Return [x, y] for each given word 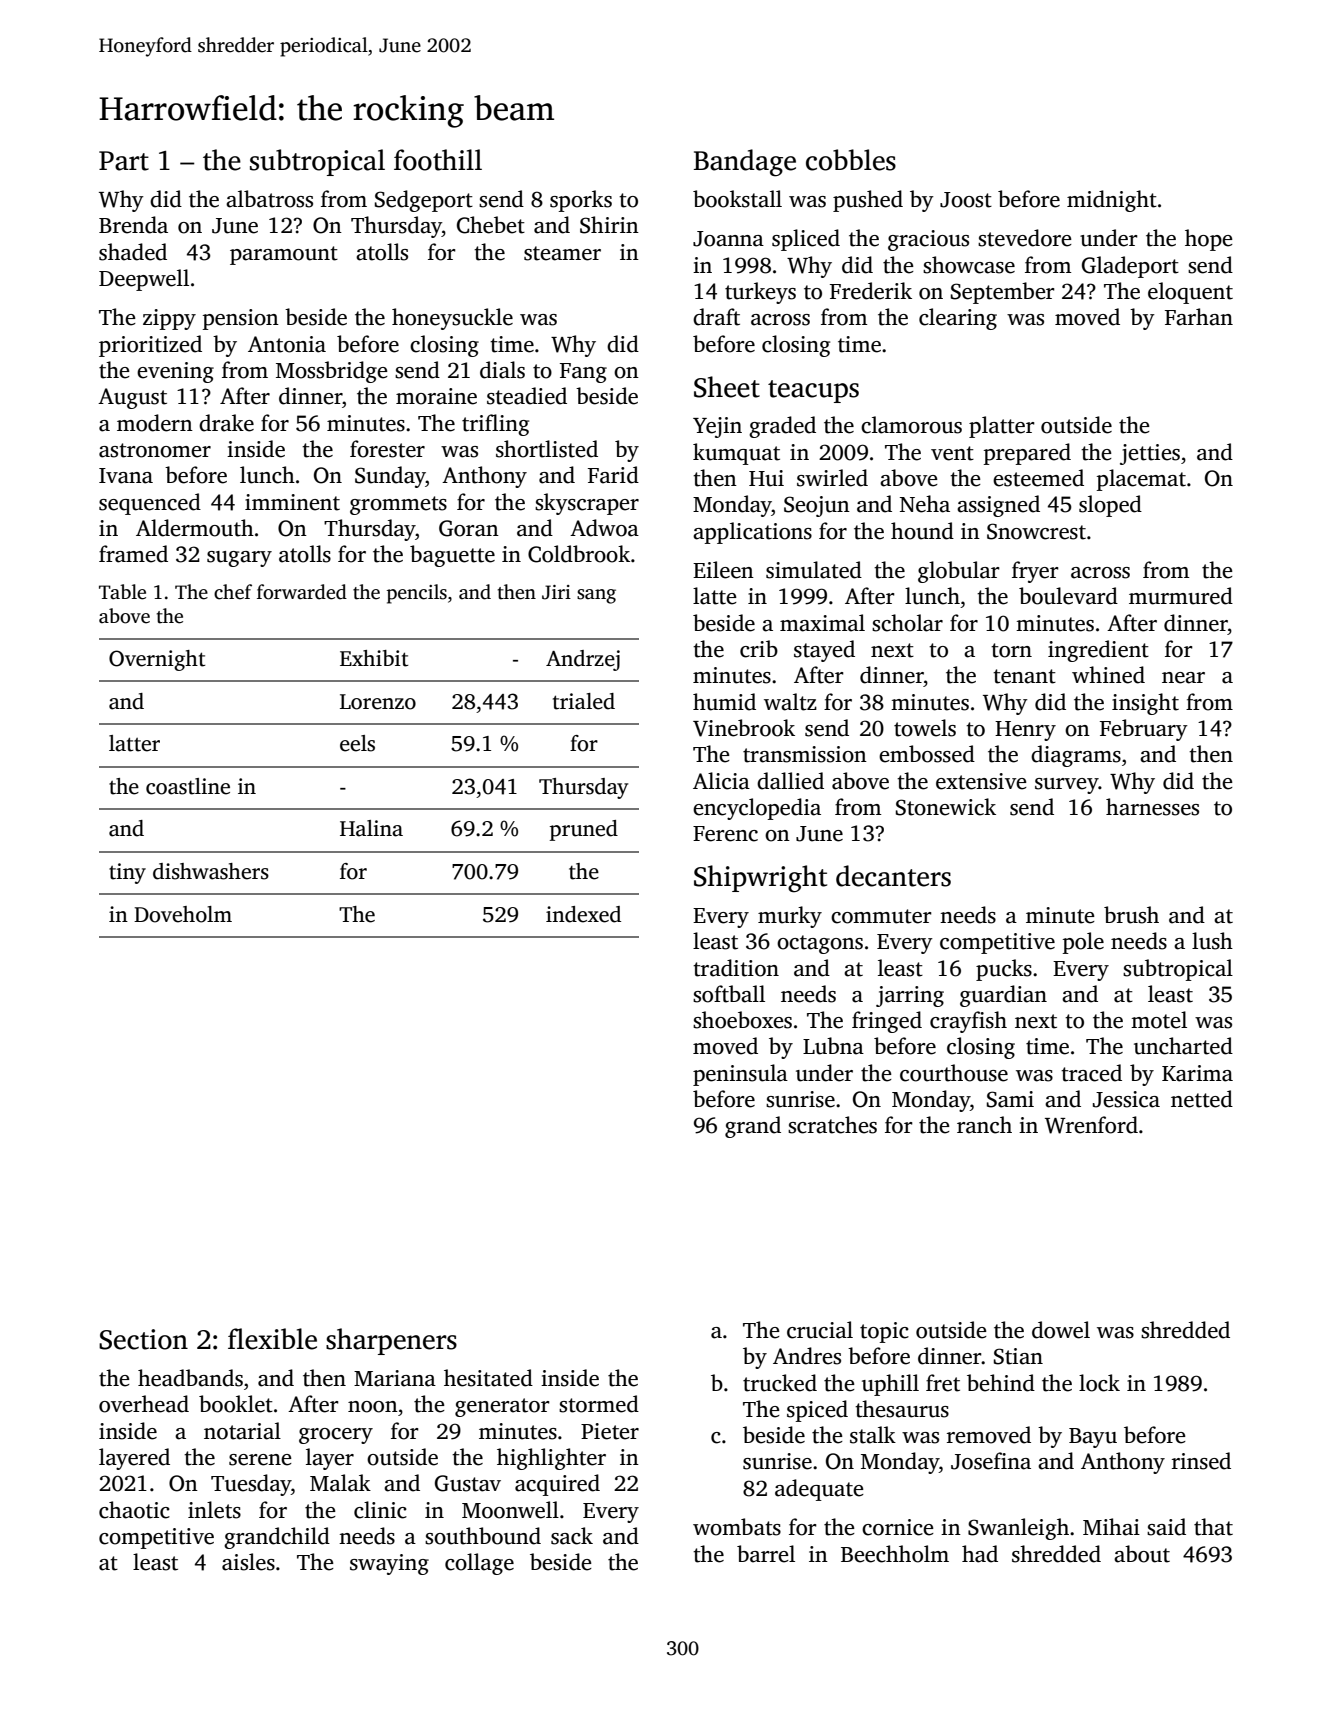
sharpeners [391, 1341]
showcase [969, 265]
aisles [248, 1562]
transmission [805, 754]
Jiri [556, 592]
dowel [1061, 1330]
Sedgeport [424, 201]
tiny [127, 873]
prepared [1027, 454]
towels [925, 728]
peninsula [740, 1075]
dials [502, 370]
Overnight [157, 660]
